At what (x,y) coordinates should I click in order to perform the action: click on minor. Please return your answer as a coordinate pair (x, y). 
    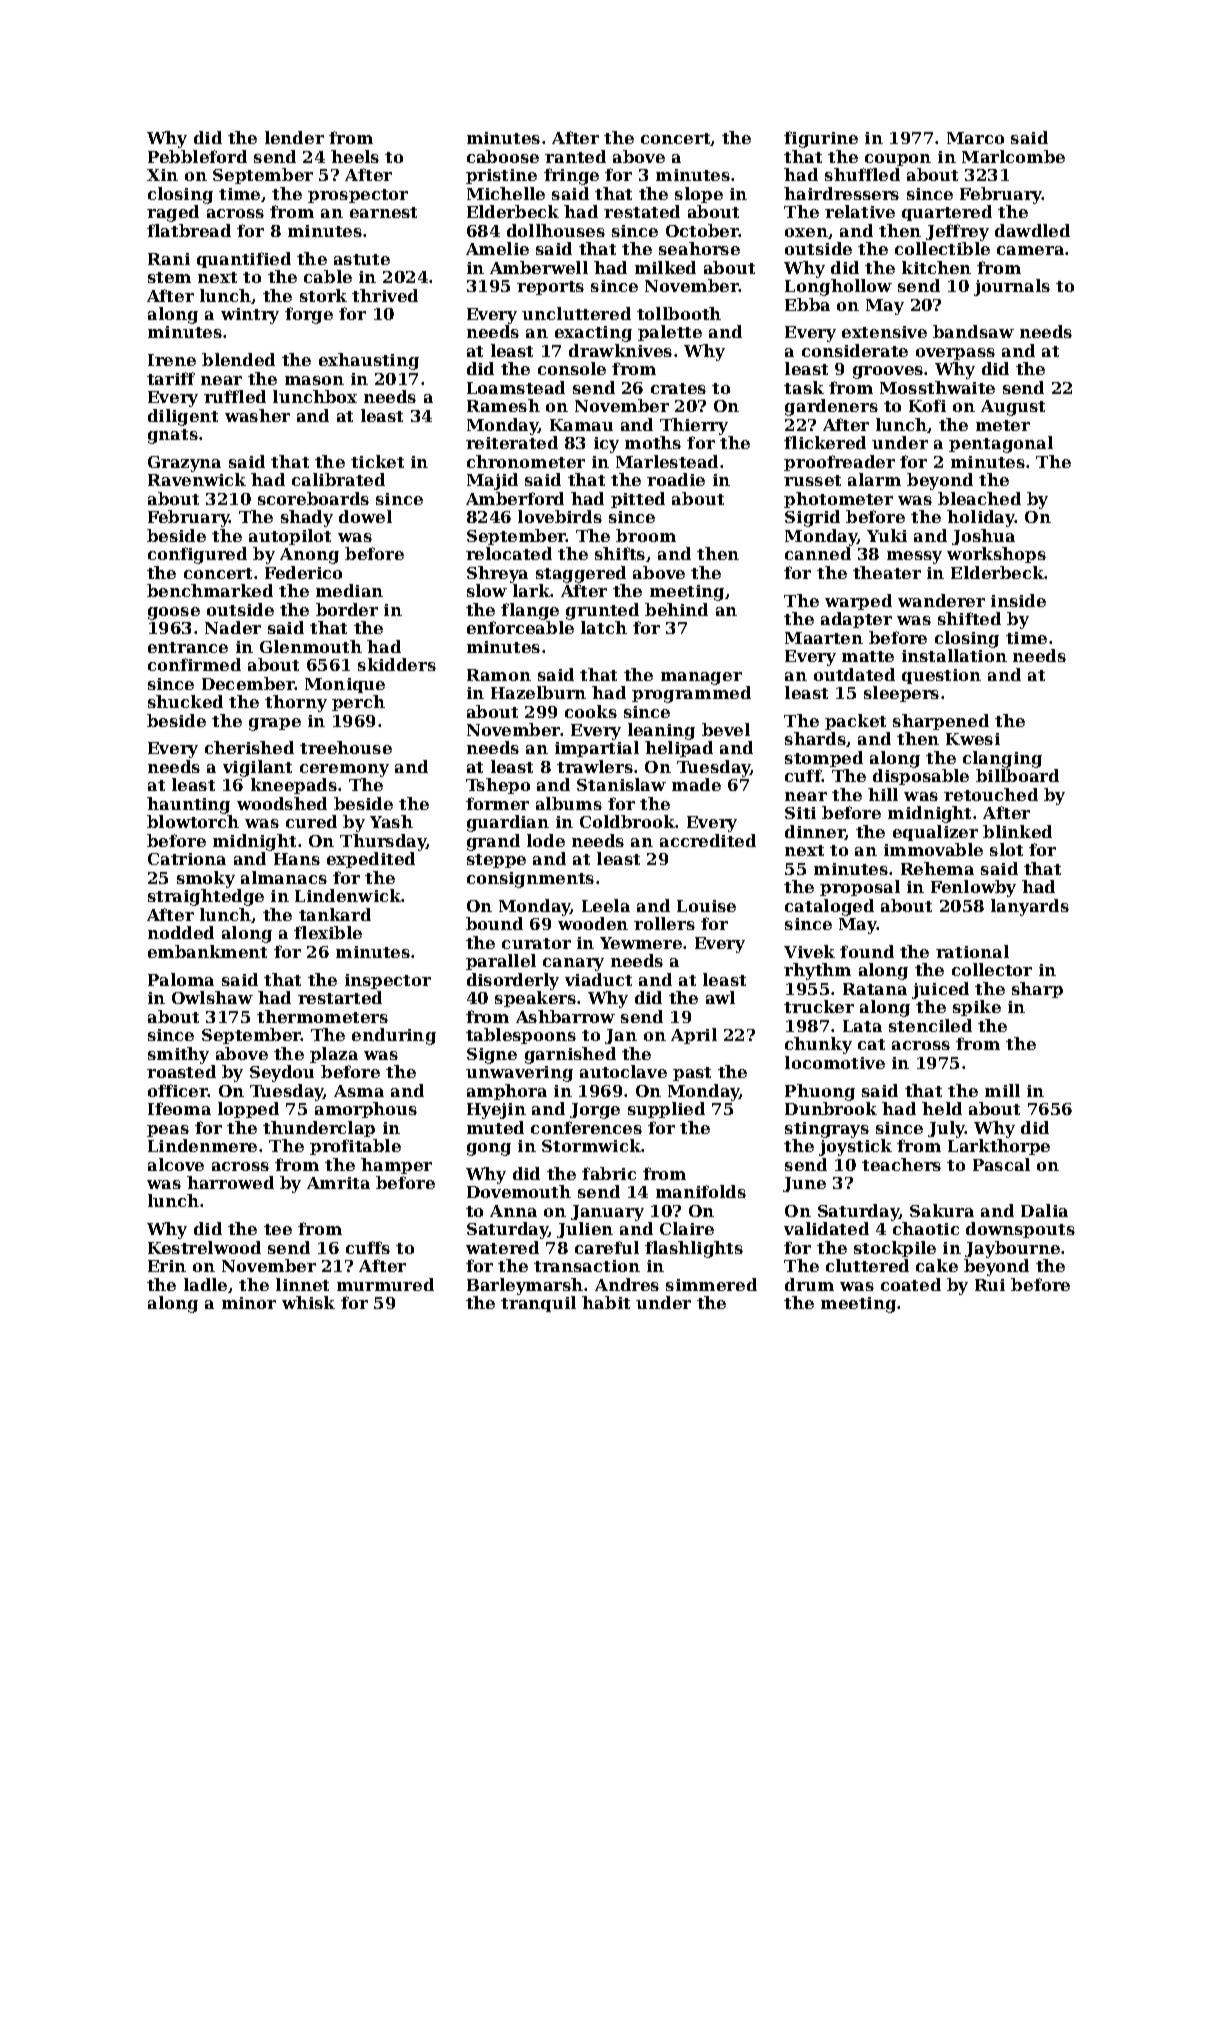
    Looking at the image, I should click on (249, 1303).
